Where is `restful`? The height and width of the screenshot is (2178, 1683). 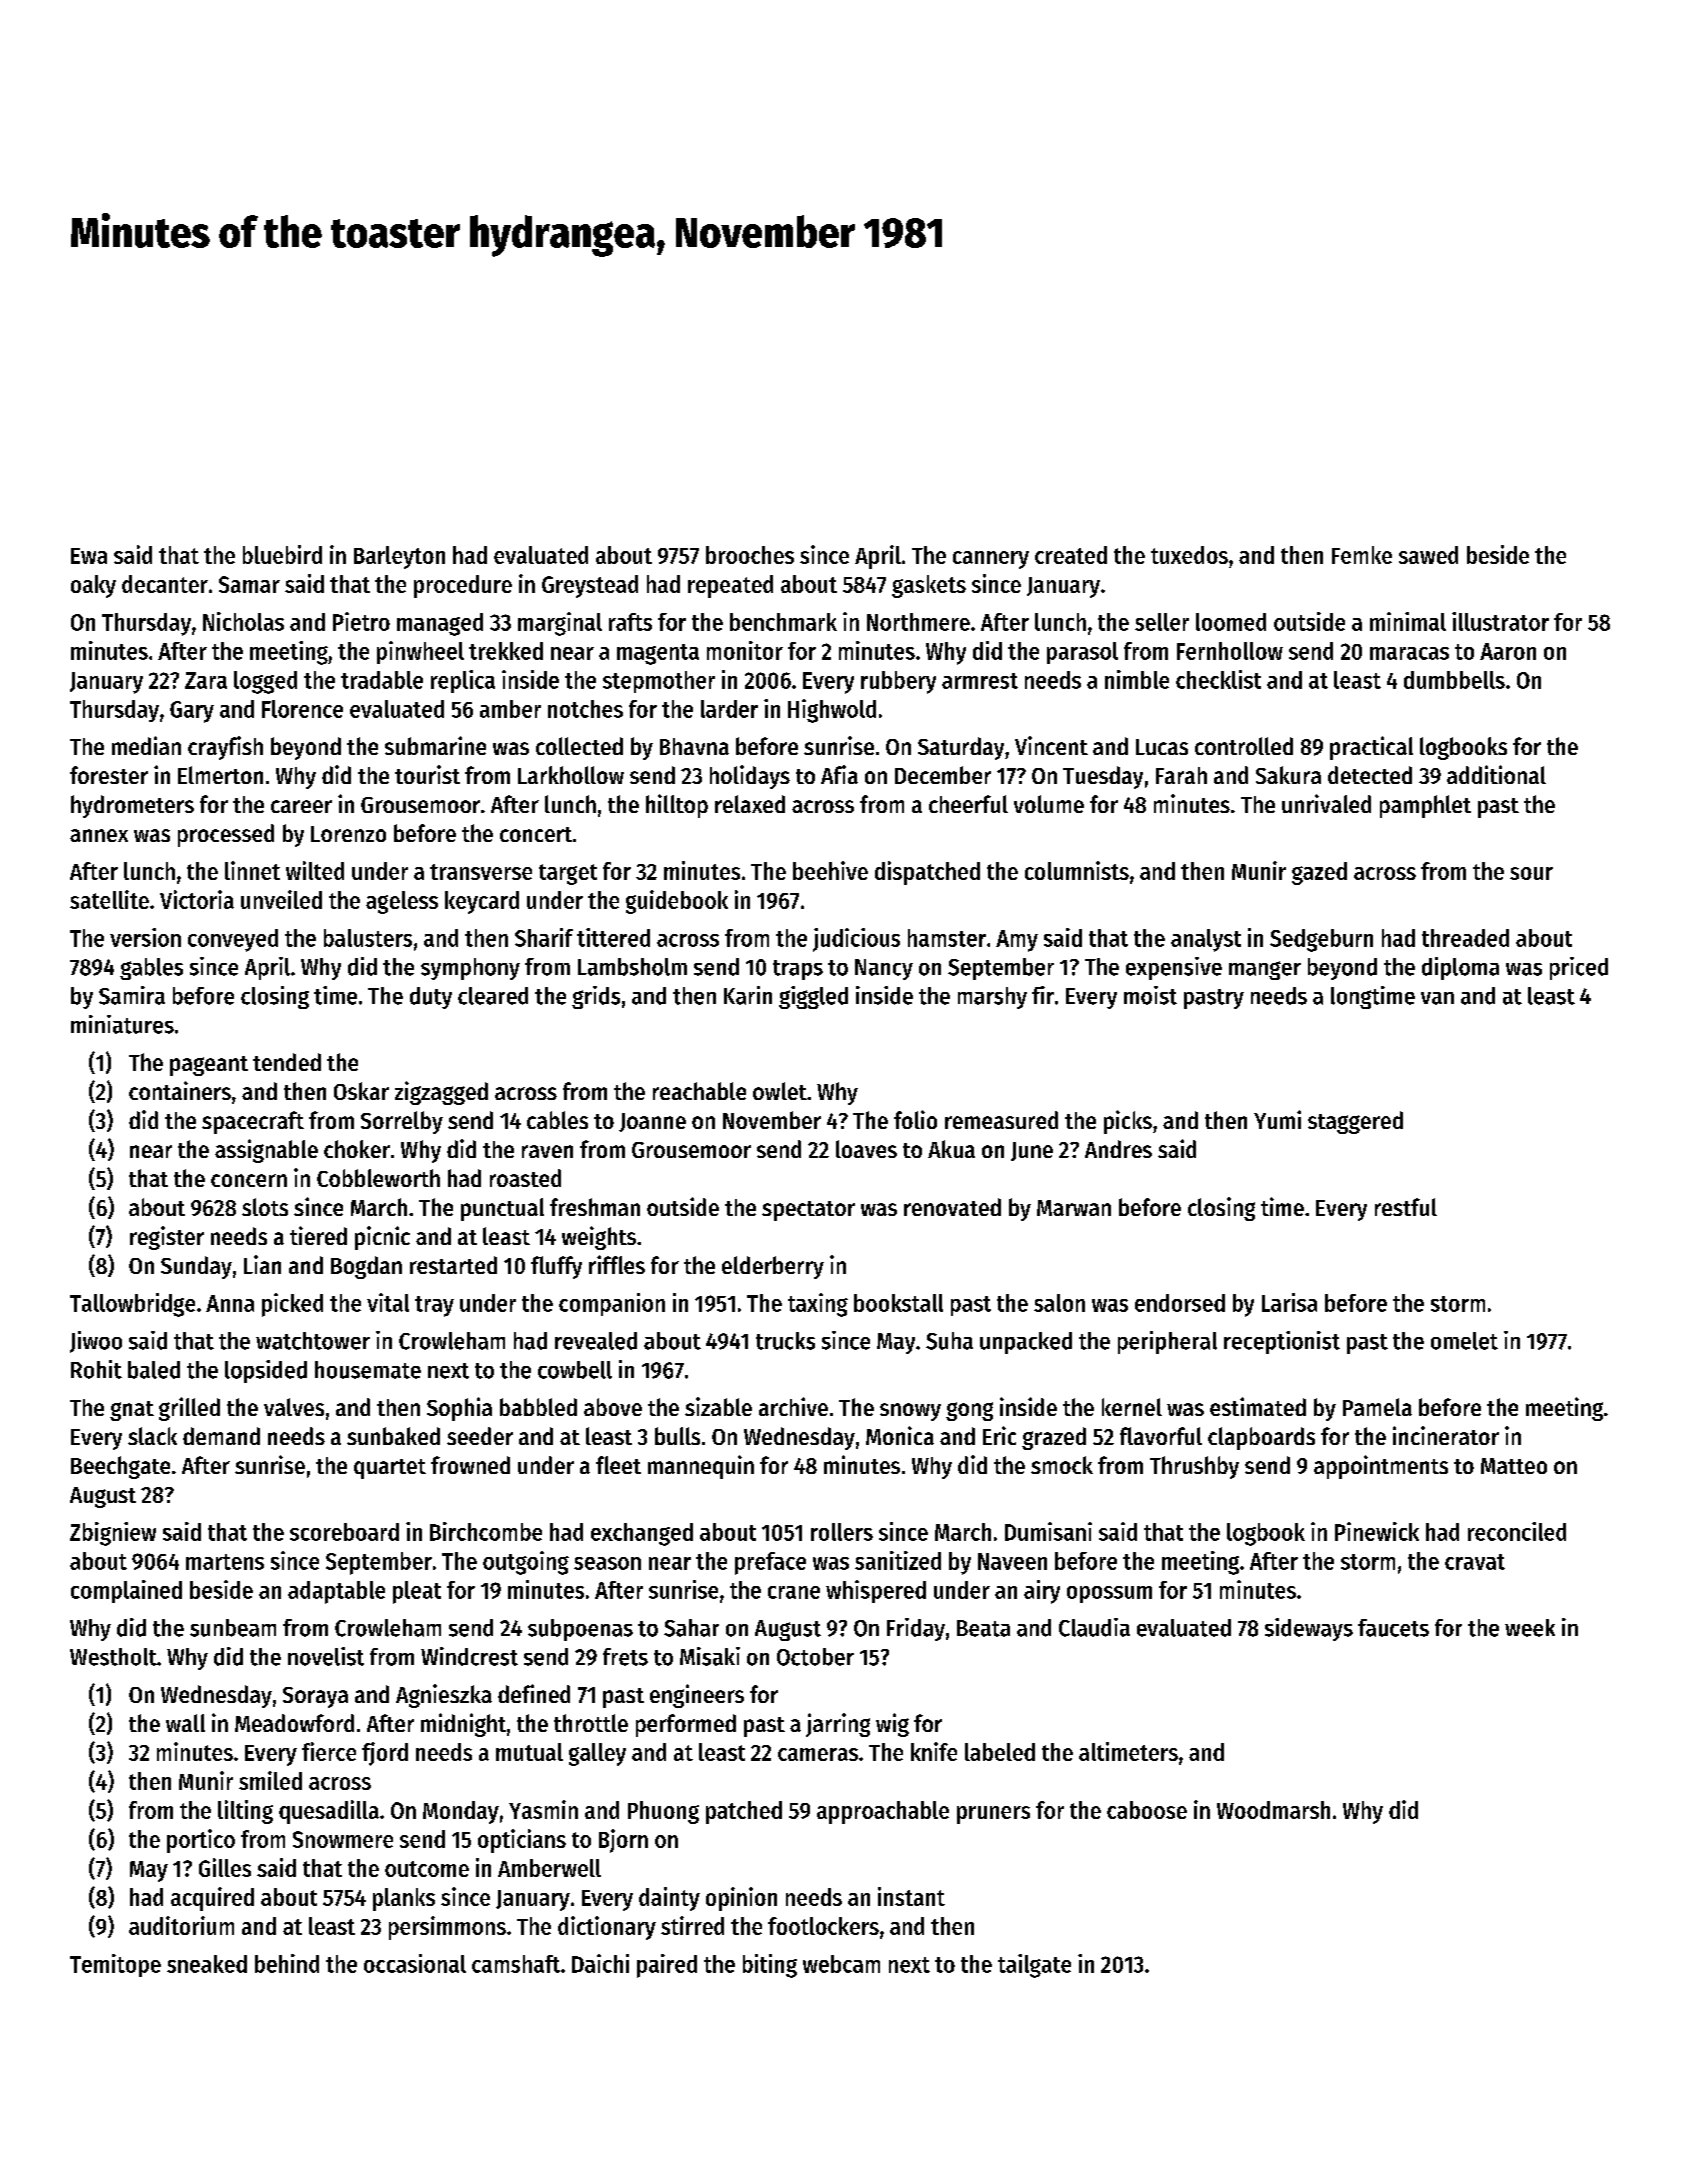 restful is located at coordinates (1406, 1207).
